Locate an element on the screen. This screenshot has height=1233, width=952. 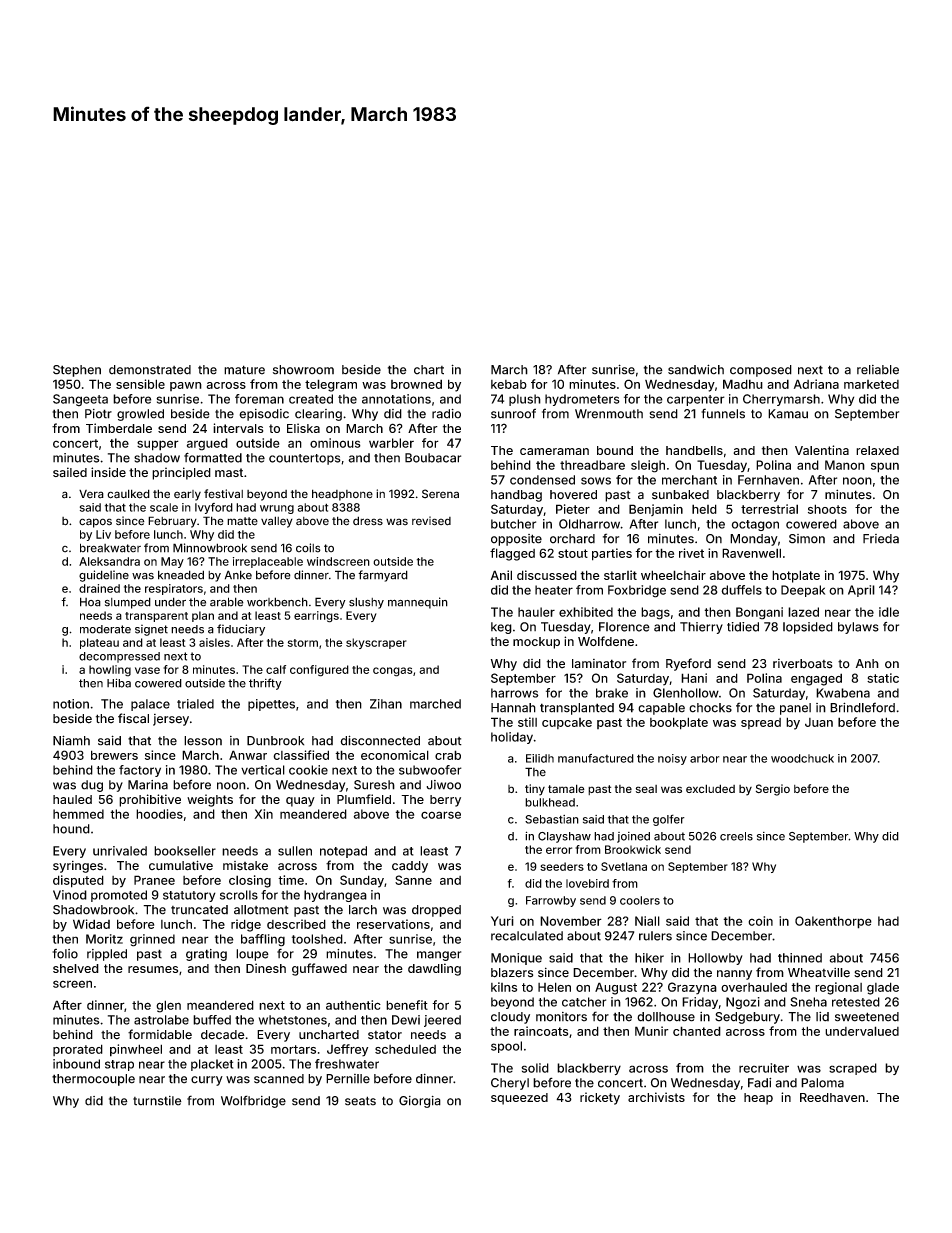
notion is located at coordinates (71, 704).
